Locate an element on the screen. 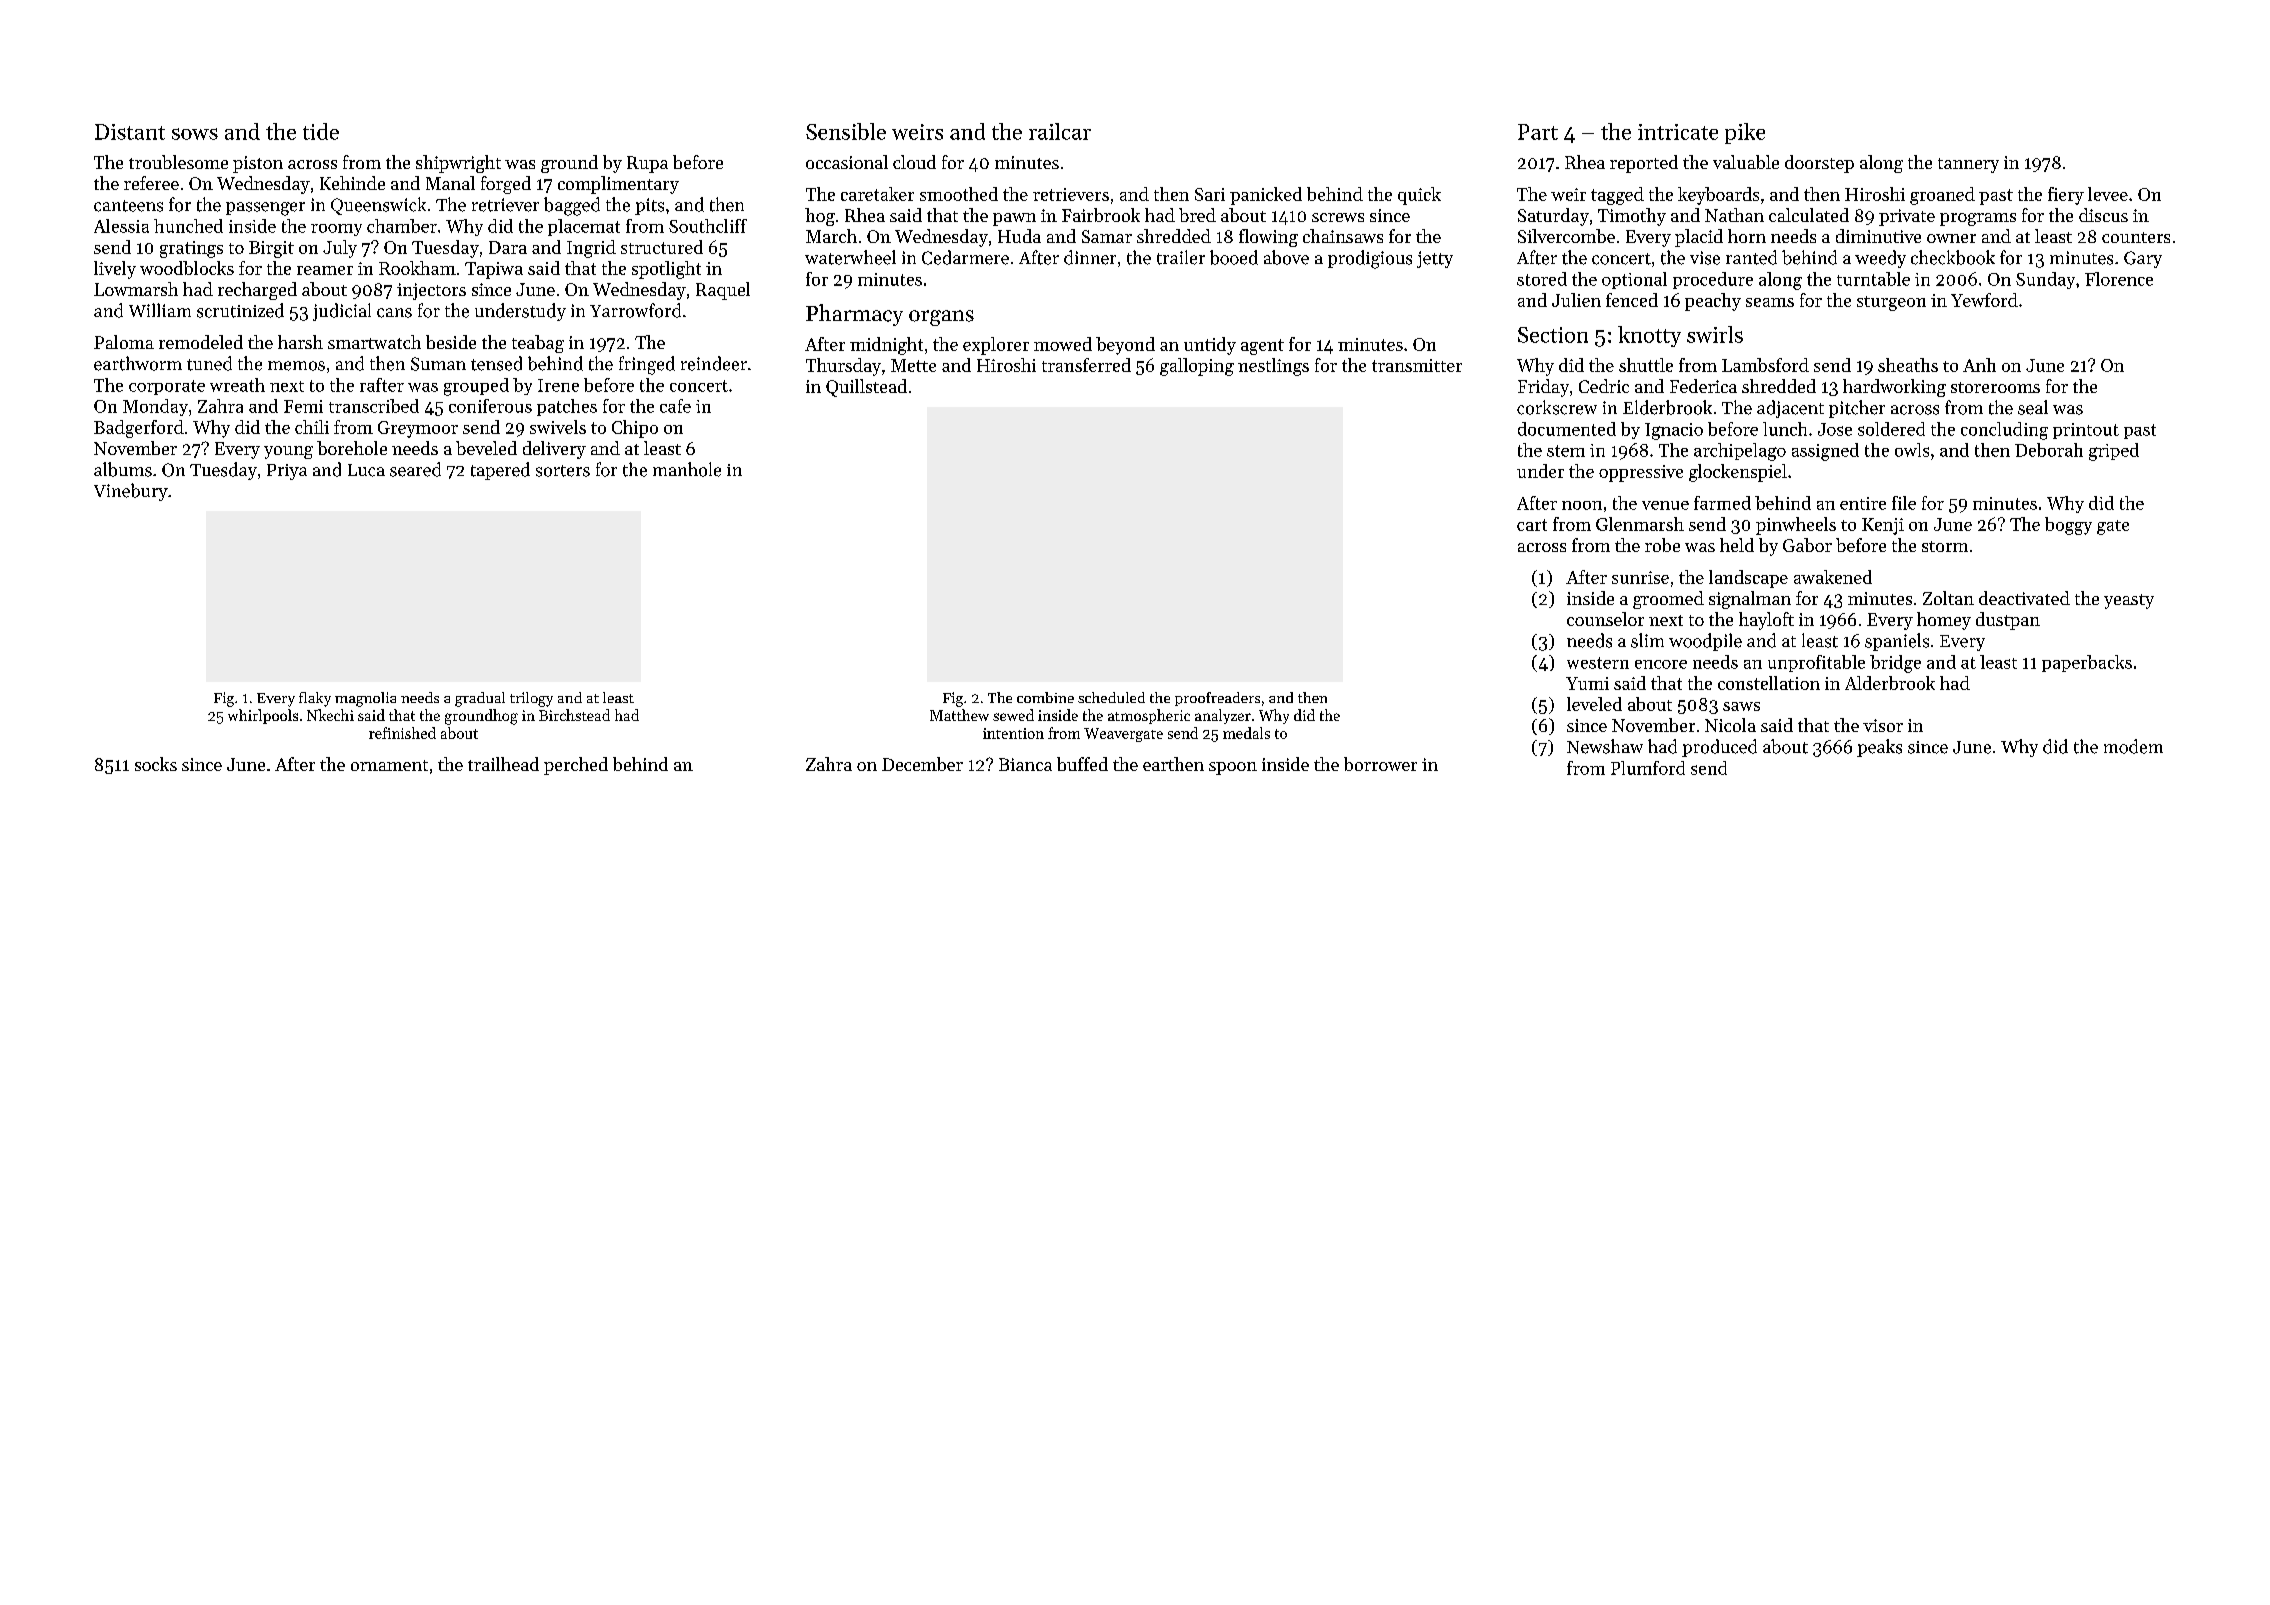  December is located at coordinates (922, 764).
